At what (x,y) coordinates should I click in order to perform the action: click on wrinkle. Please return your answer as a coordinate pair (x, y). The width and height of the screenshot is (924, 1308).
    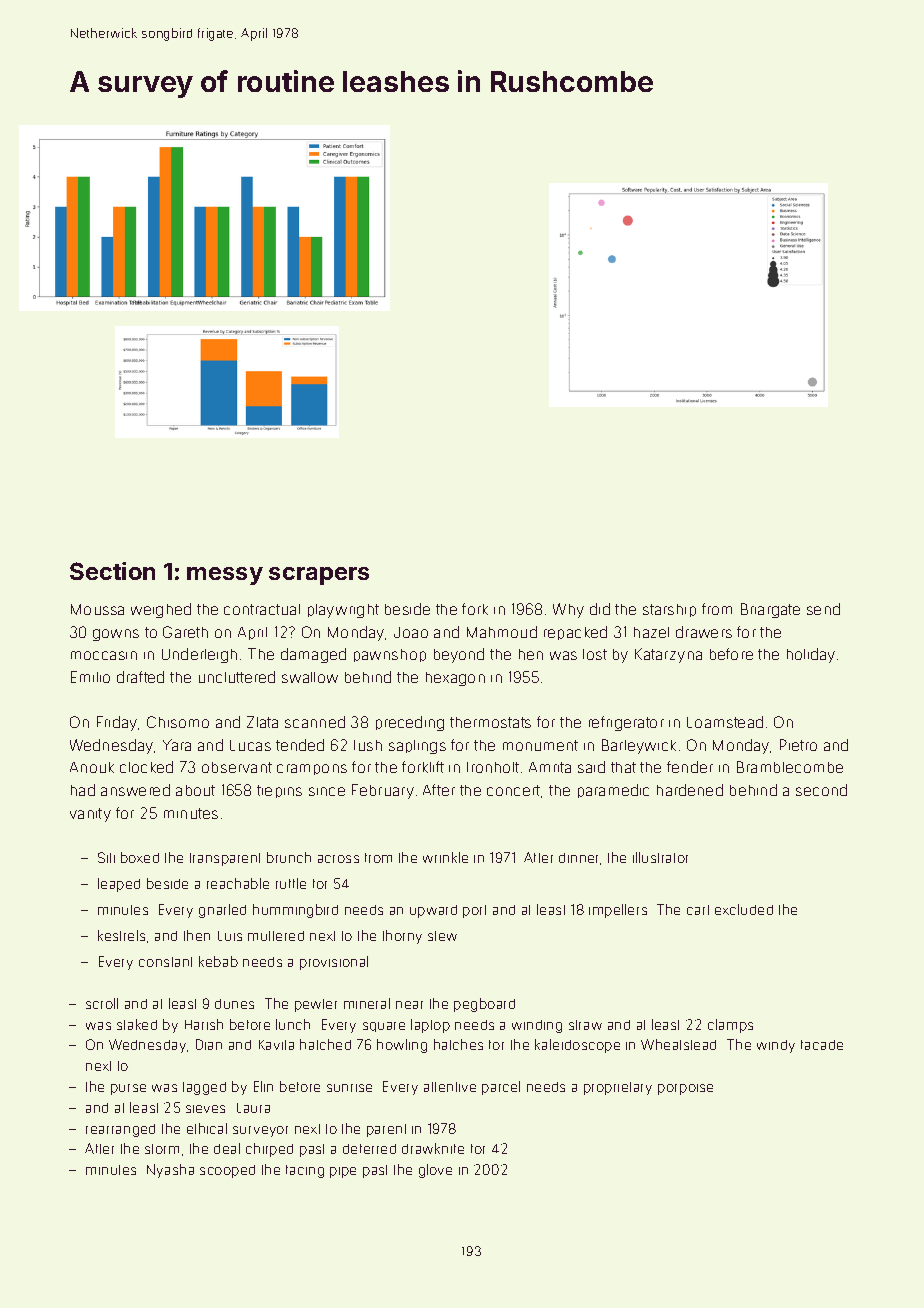
    Looking at the image, I should click on (445, 857).
